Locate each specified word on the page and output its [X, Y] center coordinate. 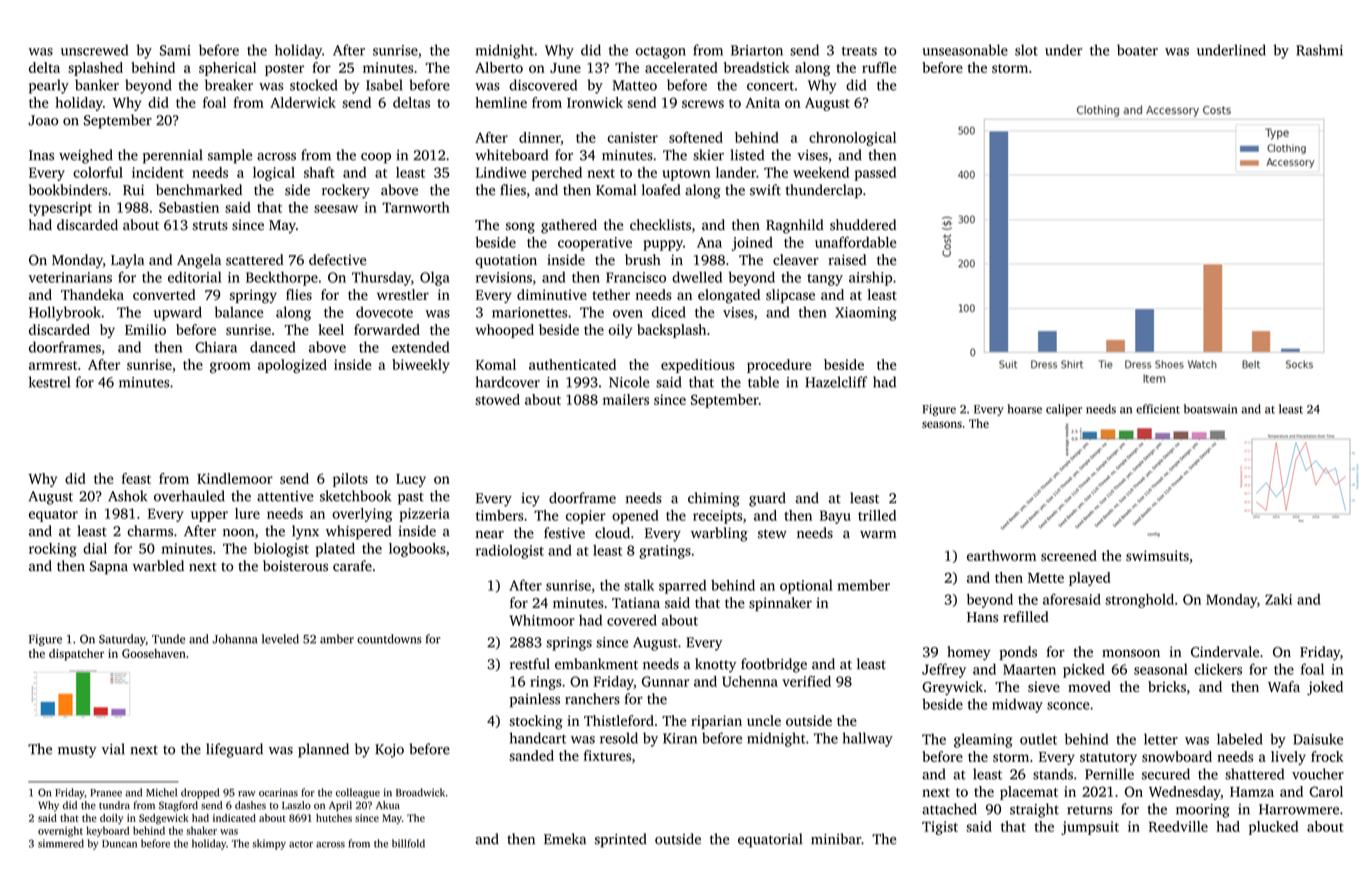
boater [1137, 50]
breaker [229, 85]
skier [708, 155]
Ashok [127, 496]
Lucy [411, 480]
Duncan [119, 844]
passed [875, 174]
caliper [1064, 410]
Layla [127, 261]
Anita [762, 102]
